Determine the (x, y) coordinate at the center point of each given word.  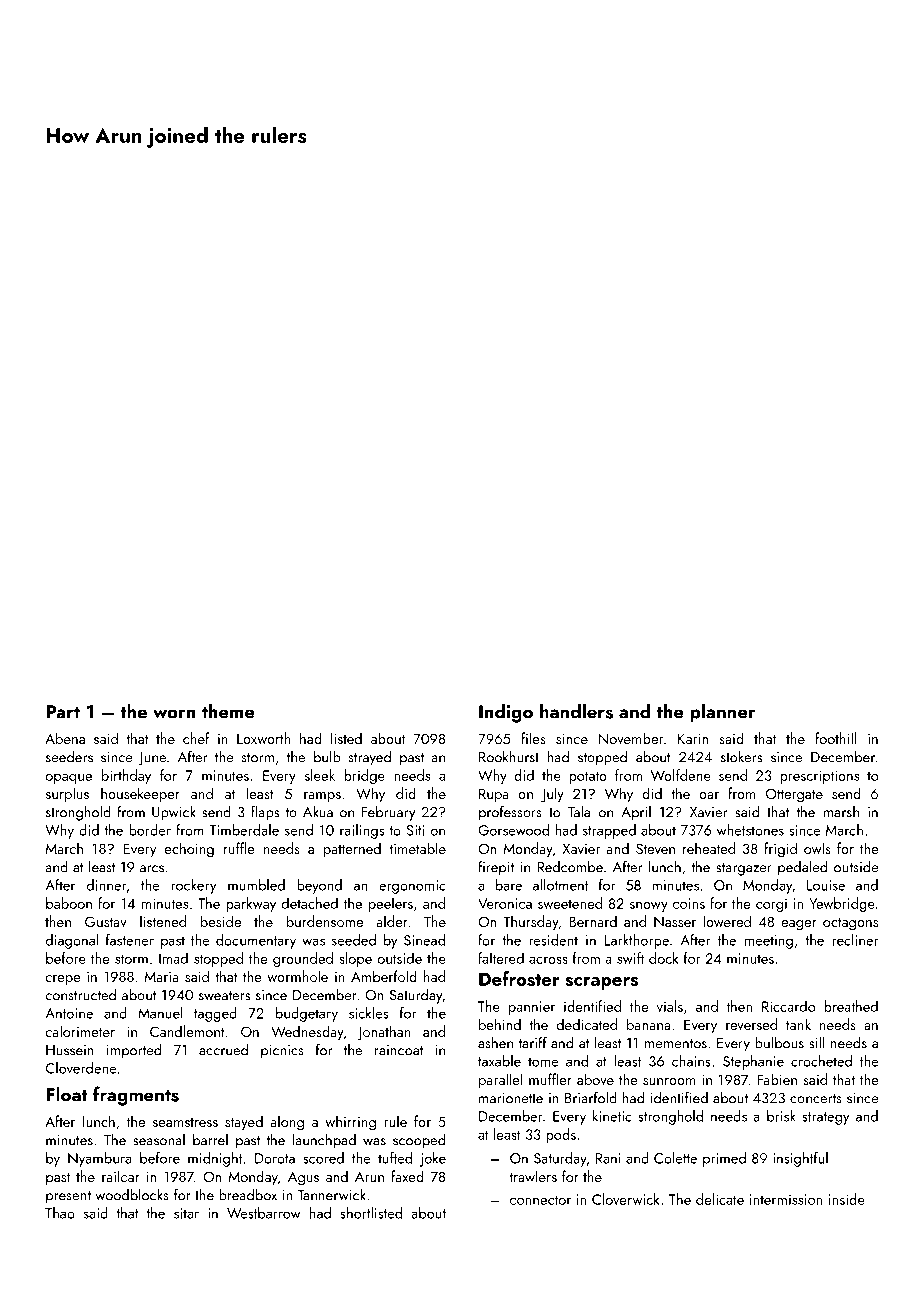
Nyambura (99, 1159)
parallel (501, 1080)
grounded (303, 959)
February (388, 813)
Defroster (519, 978)
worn (174, 714)
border (150, 830)
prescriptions (819, 777)
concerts (816, 1099)
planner (723, 713)
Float (67, 1094)
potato (588, 777)
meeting (769, 942)
